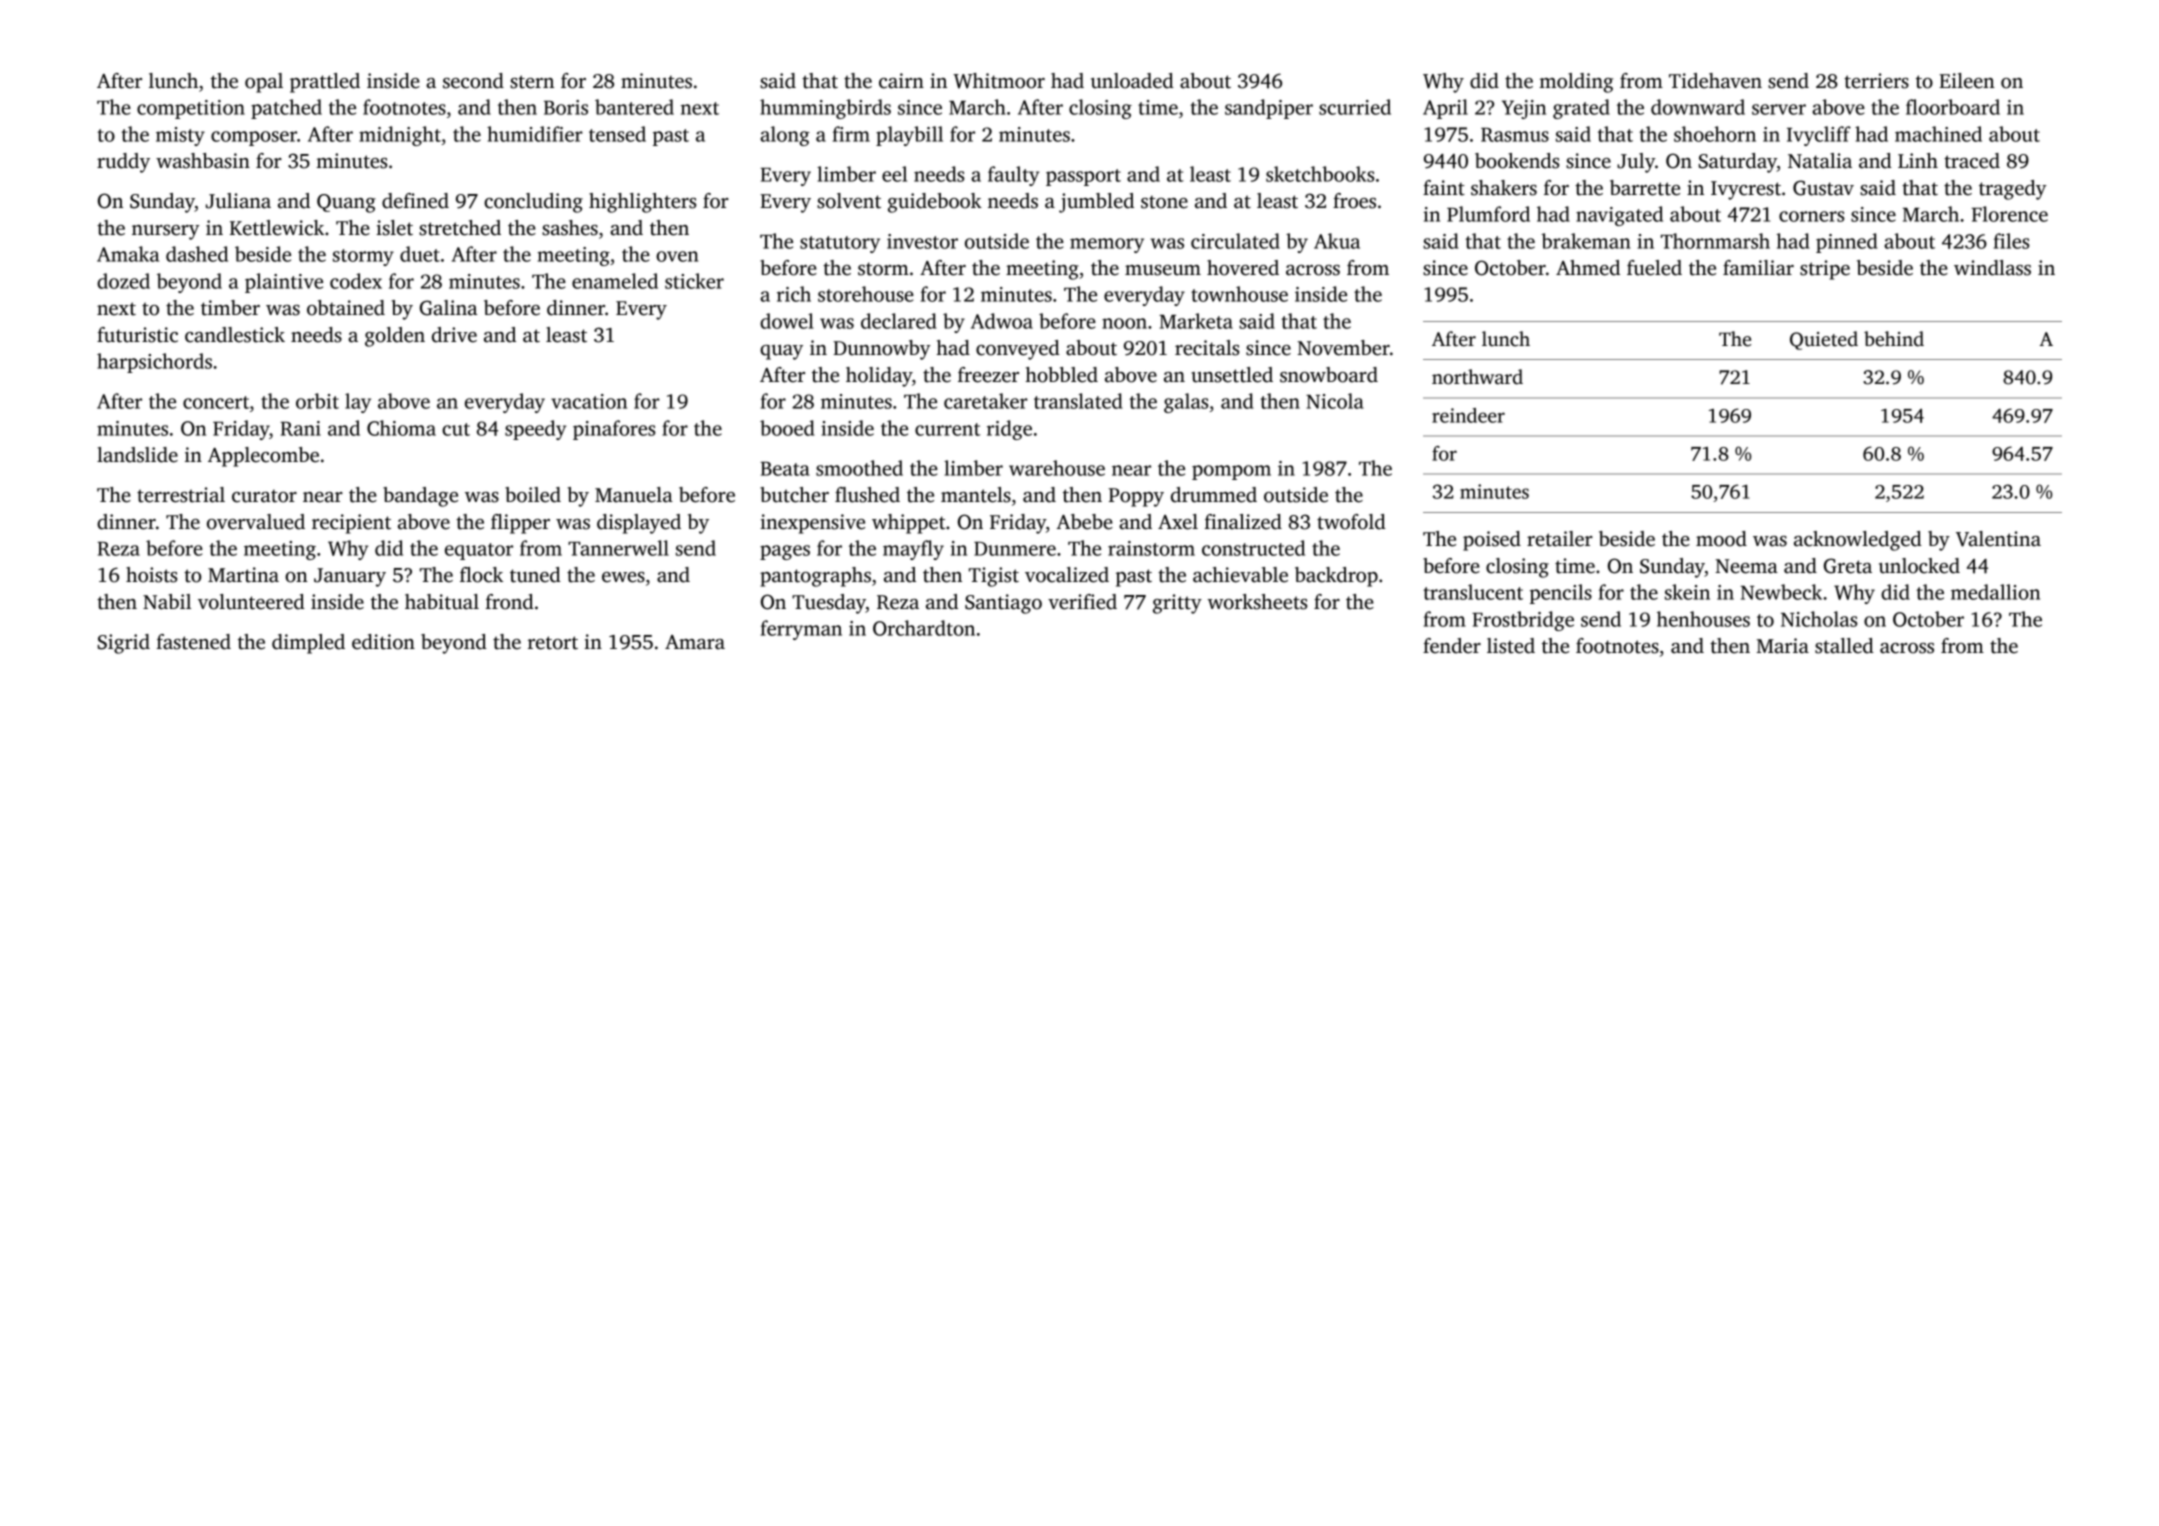 The image size is (2159, 1526). I want to click on quay, so click(781, 352).
